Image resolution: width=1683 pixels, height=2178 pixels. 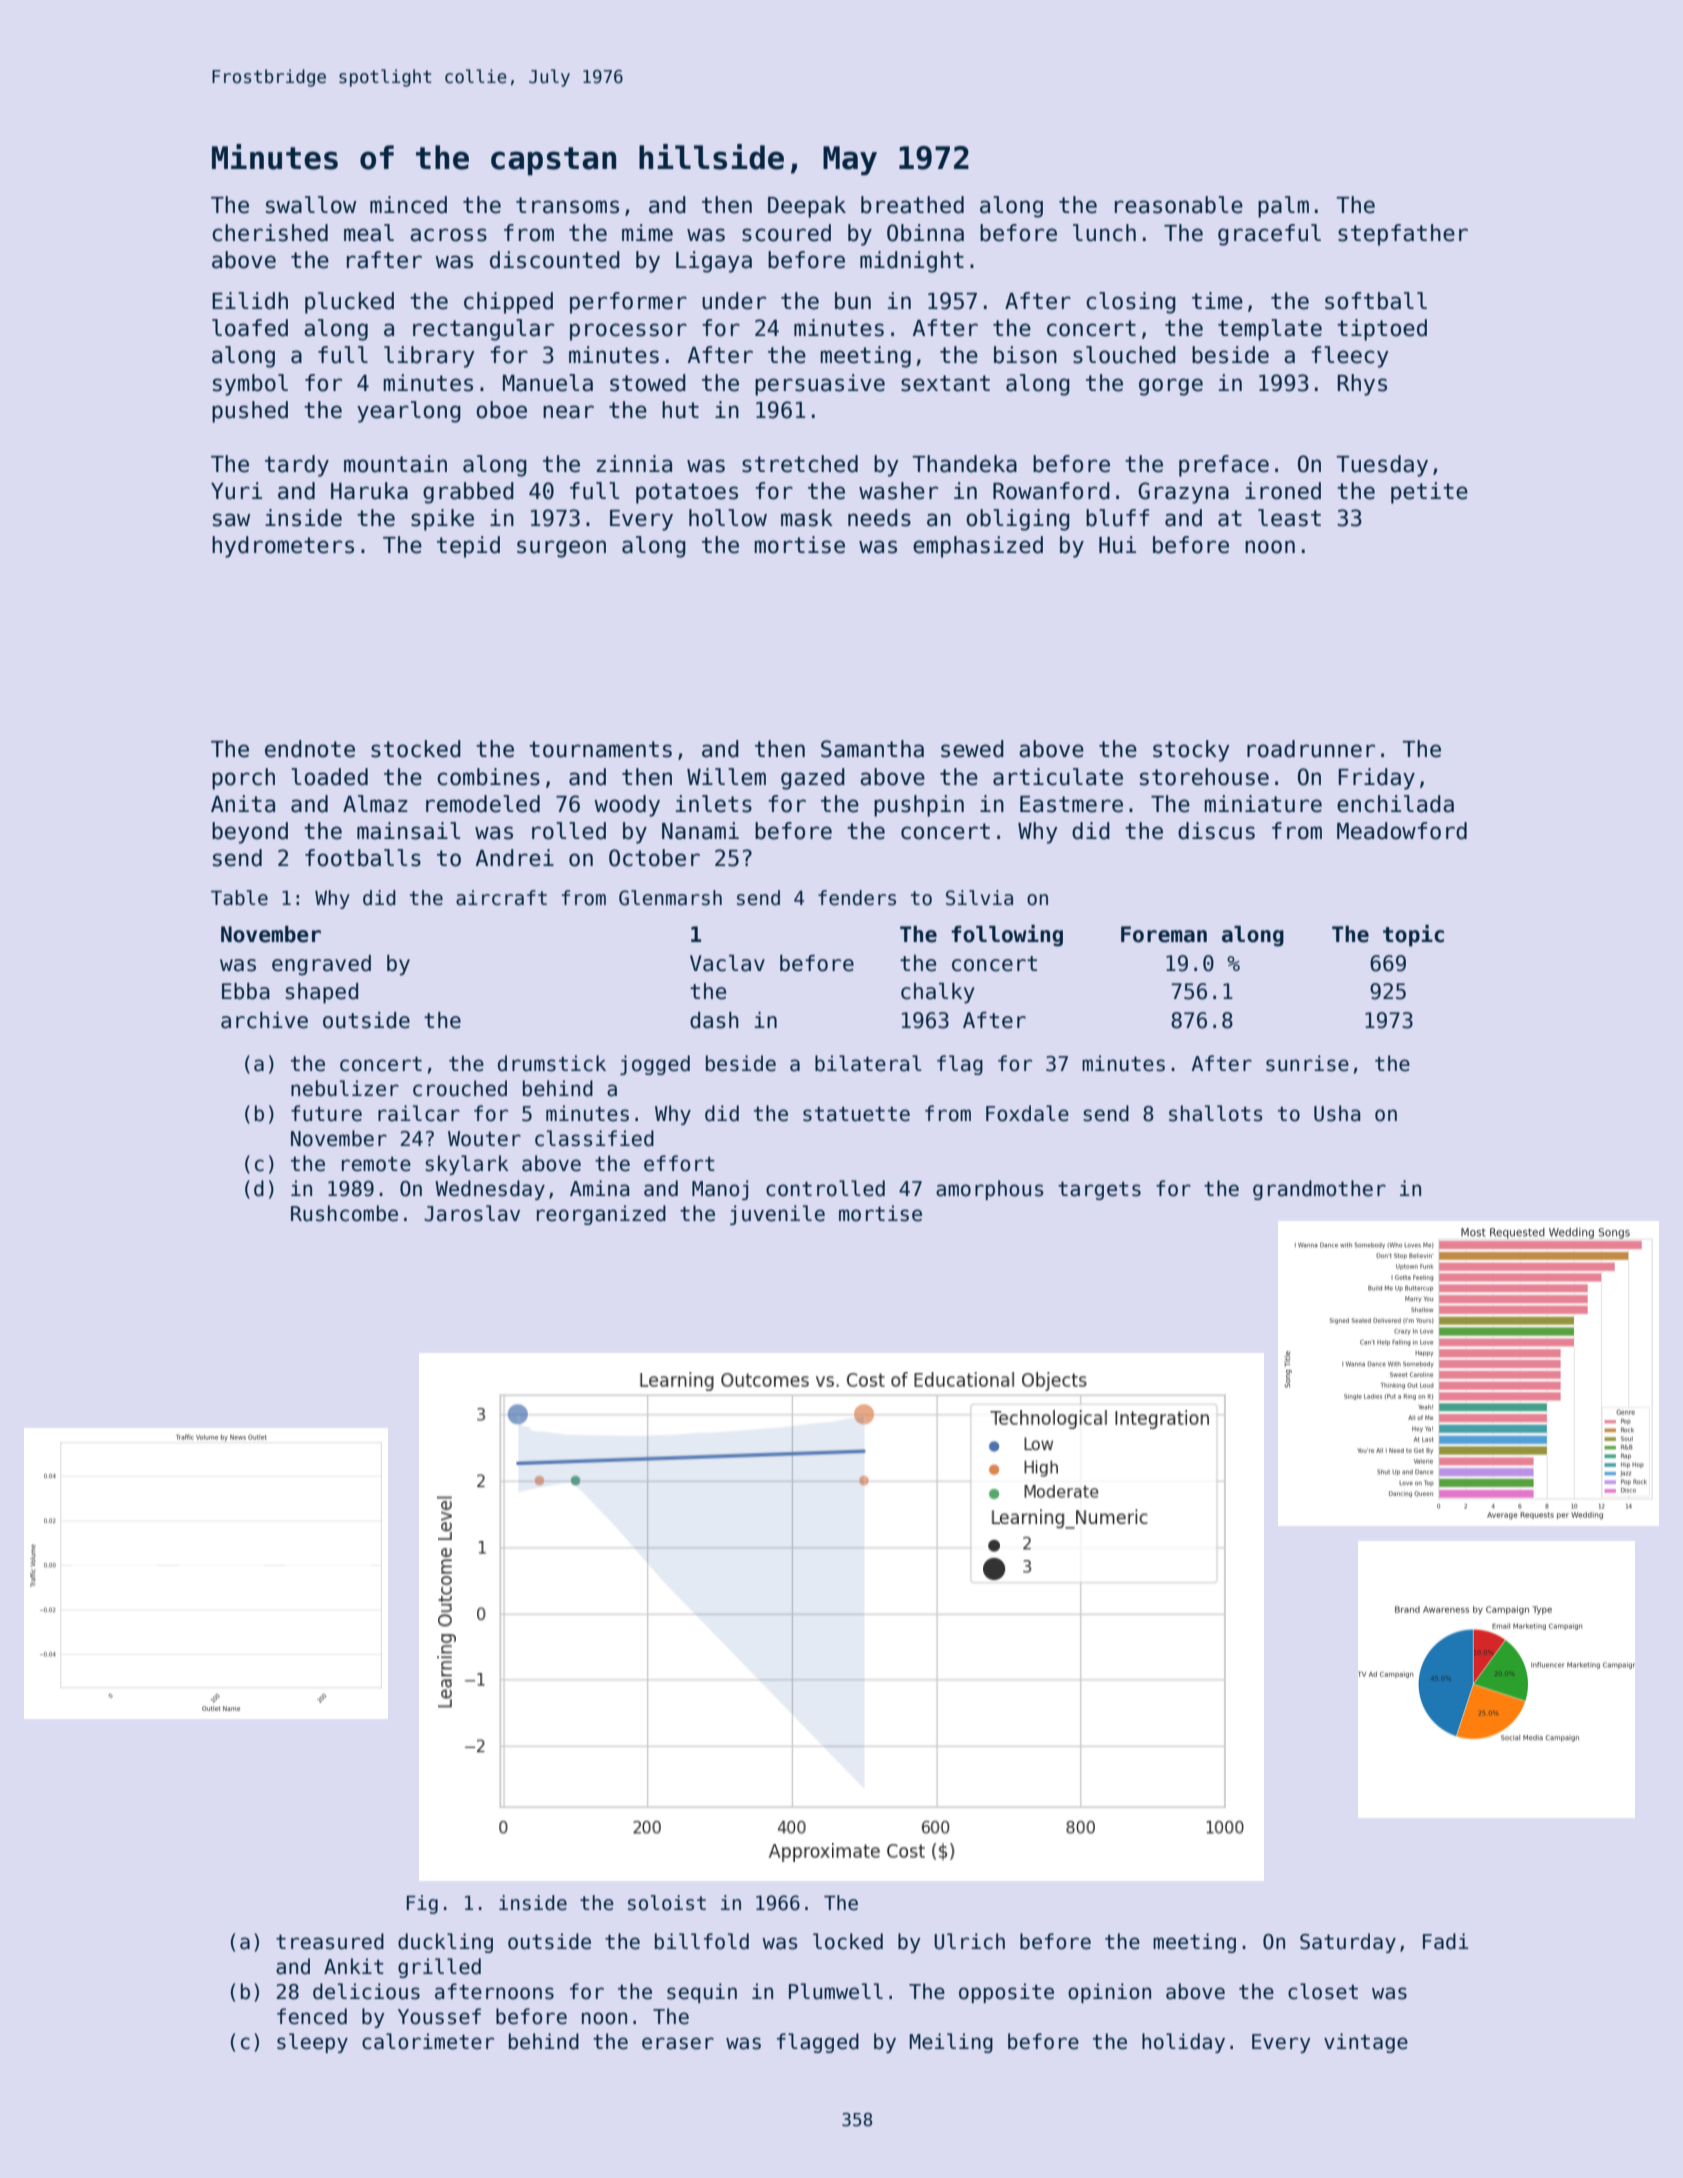 What do you see at coordinates (445, 1943) in the document?
I see `duckling` at bounding box center [445, 1943].
